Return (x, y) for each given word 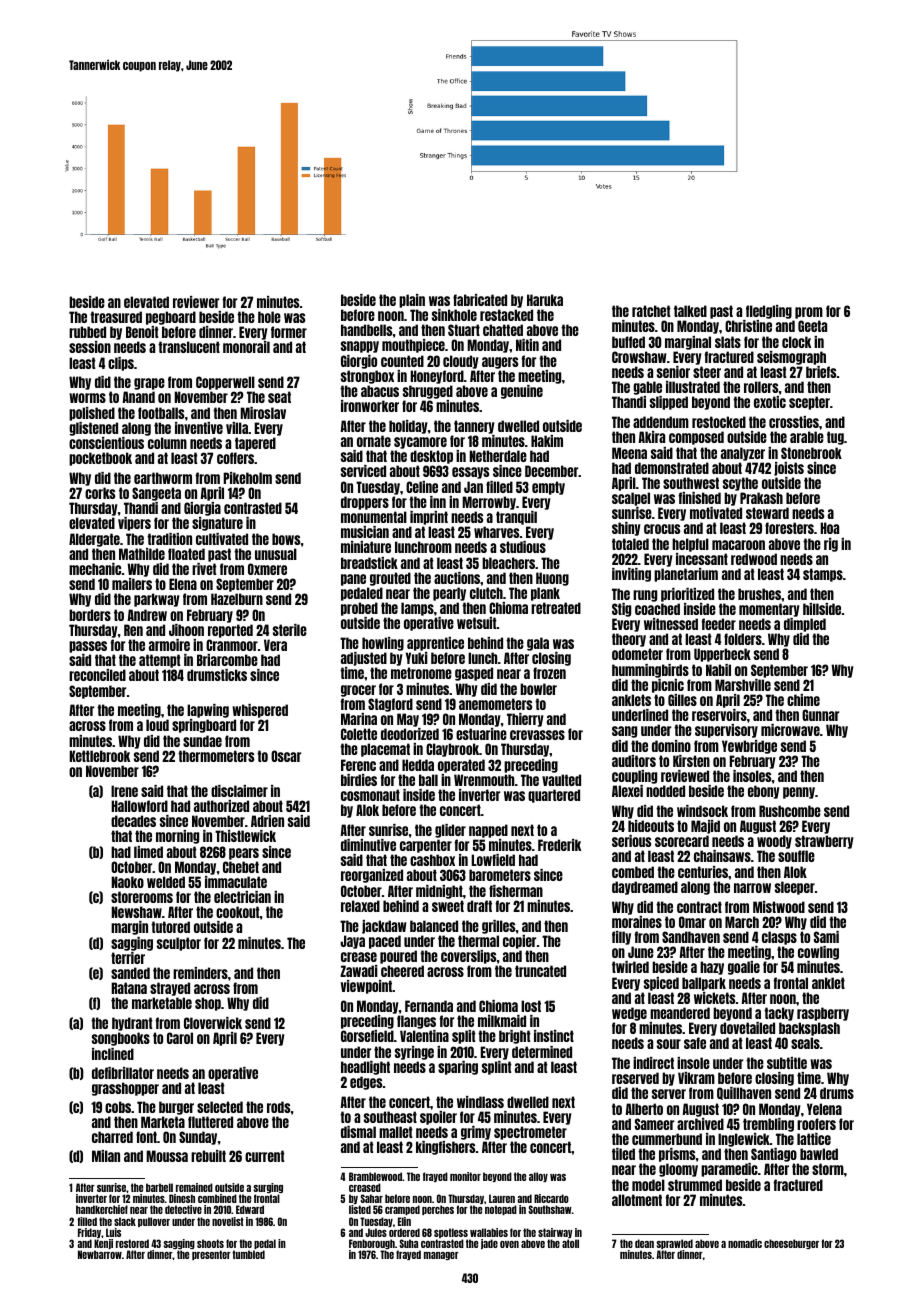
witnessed (671, 624)
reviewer (196, 302)
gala (538, 644)
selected (220, 1107)
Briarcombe (227, 660)
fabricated (480, 300)
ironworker (370, 406)
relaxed (360, 906)
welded (166, 882)
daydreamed (645, 888)
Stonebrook (811, 453)
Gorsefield (367, 1036)
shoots (210, 1243)
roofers (816, 1124)
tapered (255, 444)
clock (796, 342)
